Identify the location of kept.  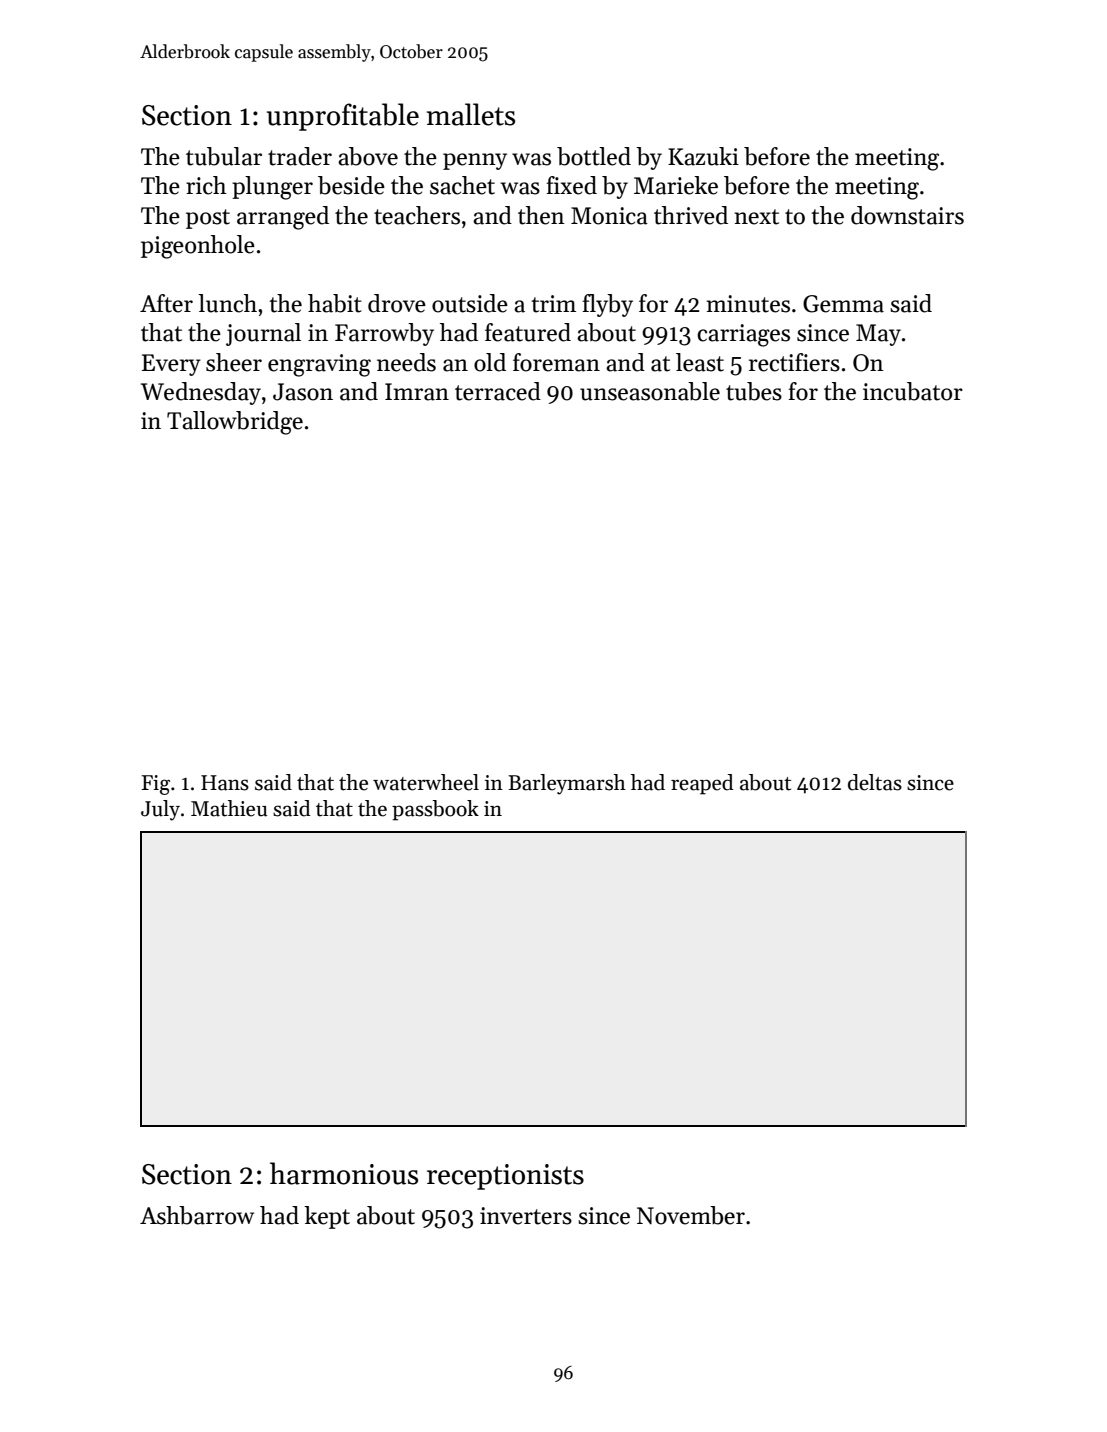
(327, 1217).
